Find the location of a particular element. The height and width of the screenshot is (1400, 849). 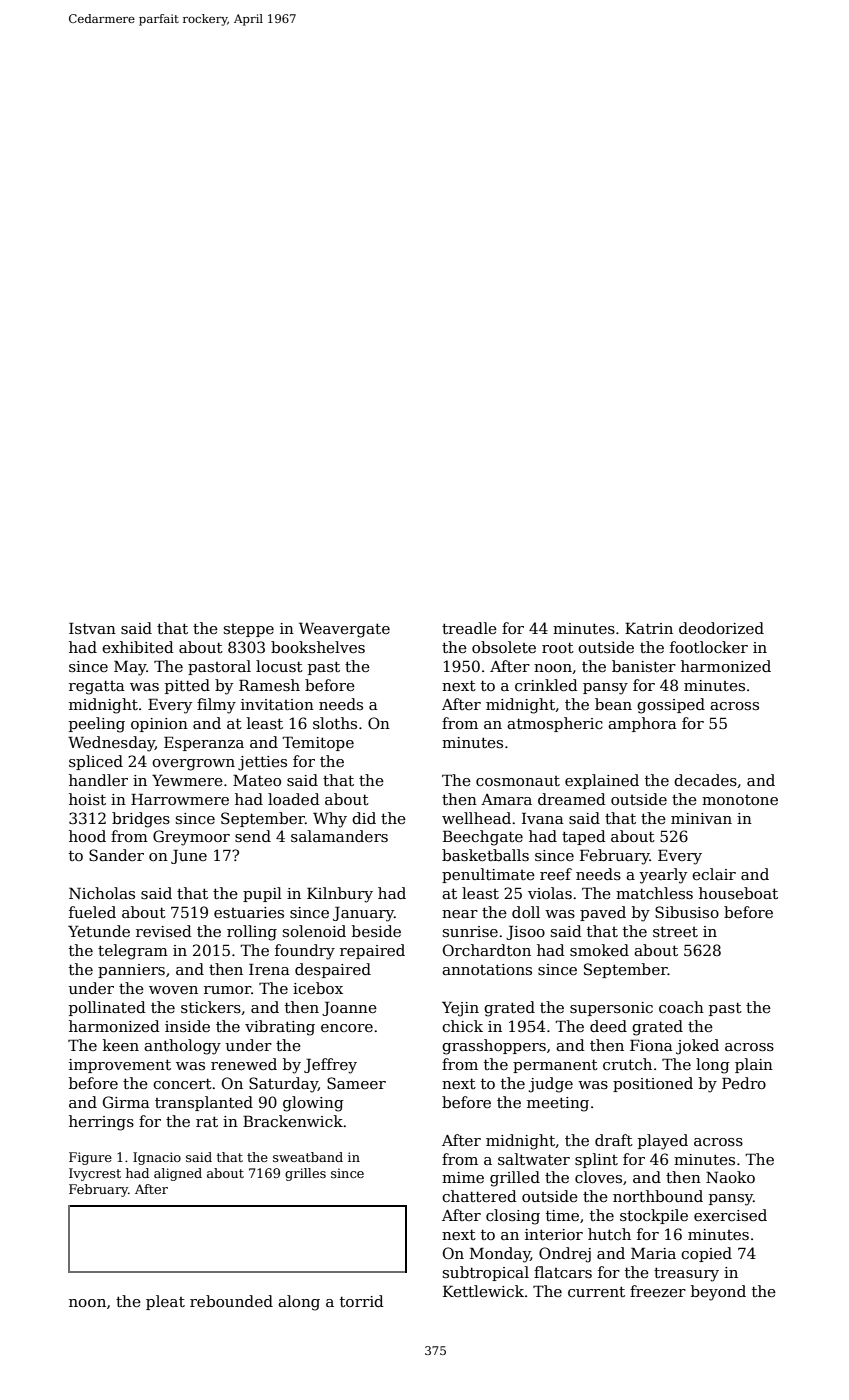

deodorized is located at coordinates (721, 628).
